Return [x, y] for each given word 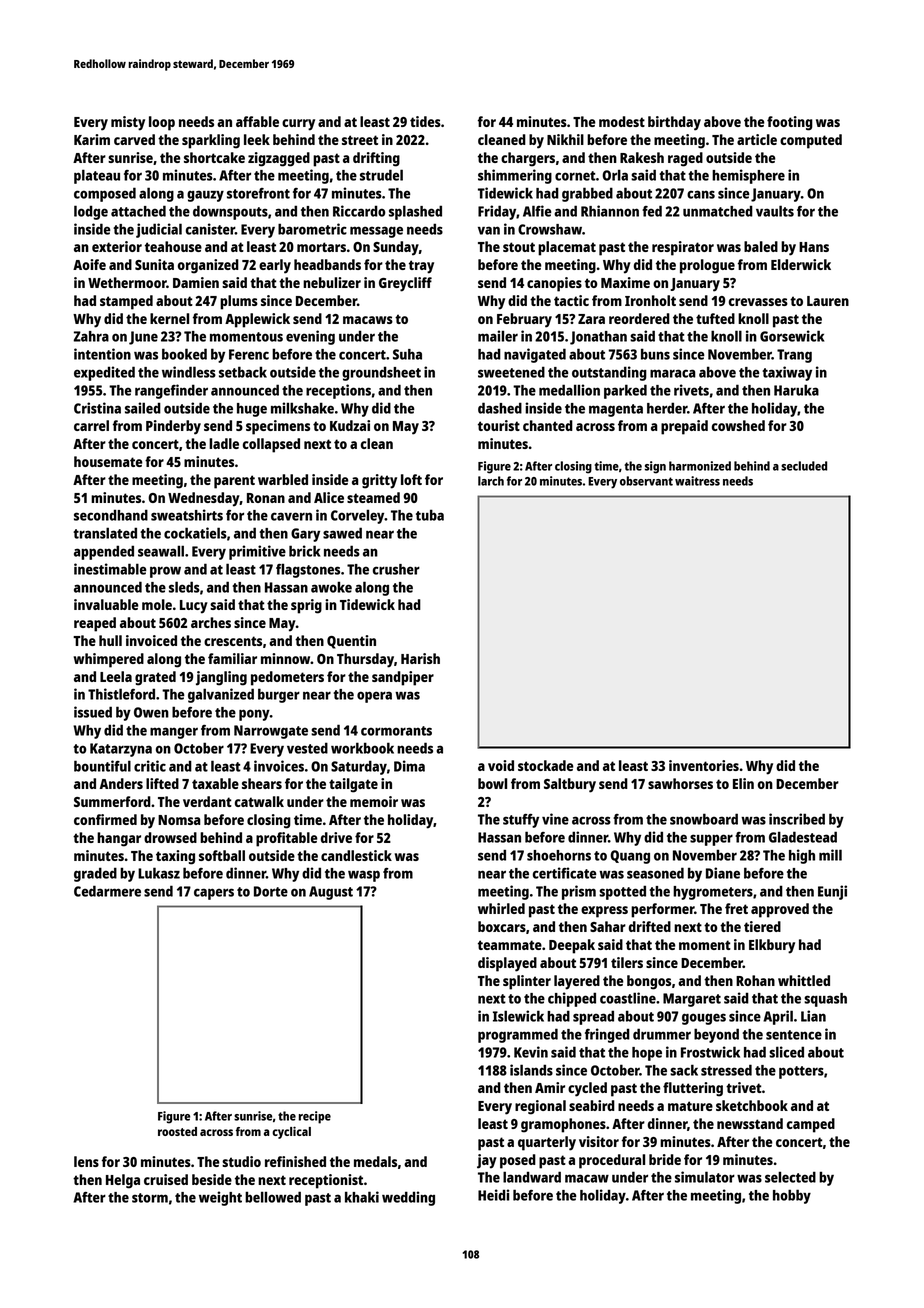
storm [150, 1198]
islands [531, 1070]
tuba [430, 515]
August [331, 893]
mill [830, 855]
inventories [704, 765]
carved [134, 139]
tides [425, 121]
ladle [224, 443]
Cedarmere [107, 891]
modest [622, 121]
